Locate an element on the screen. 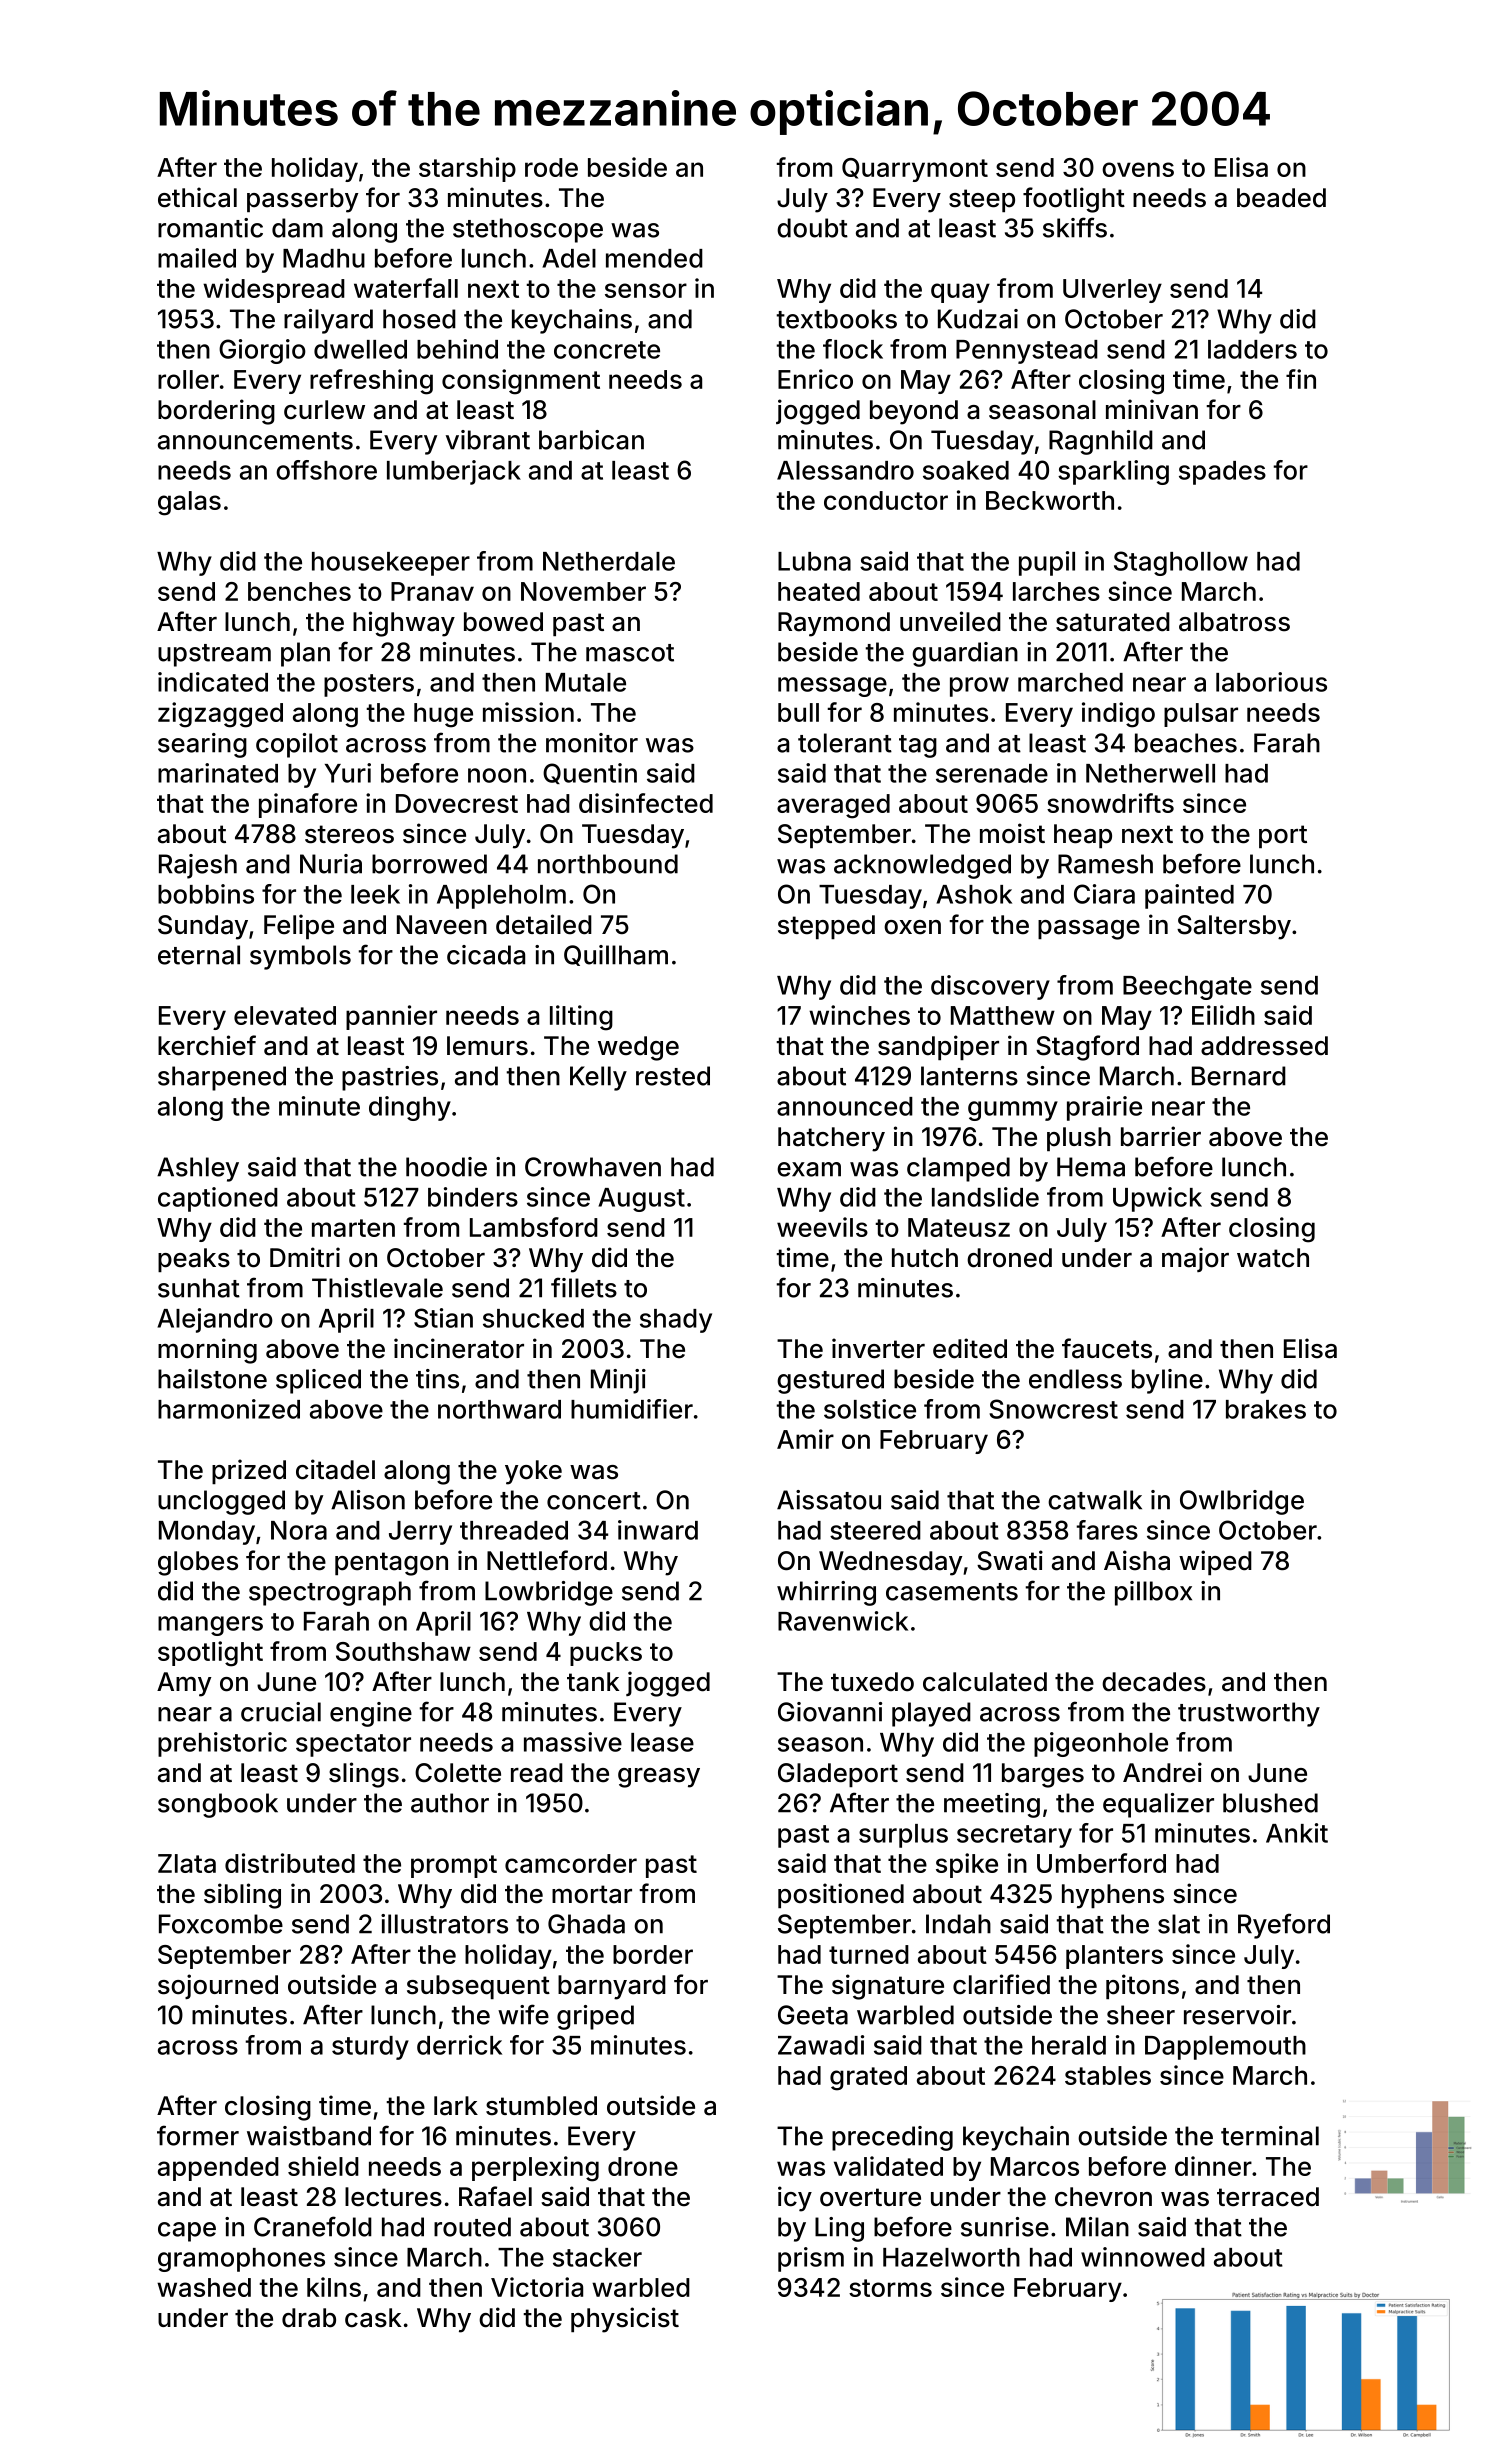 The image size is (1496, 2464). storms is located at coordinates (890, 2288).
